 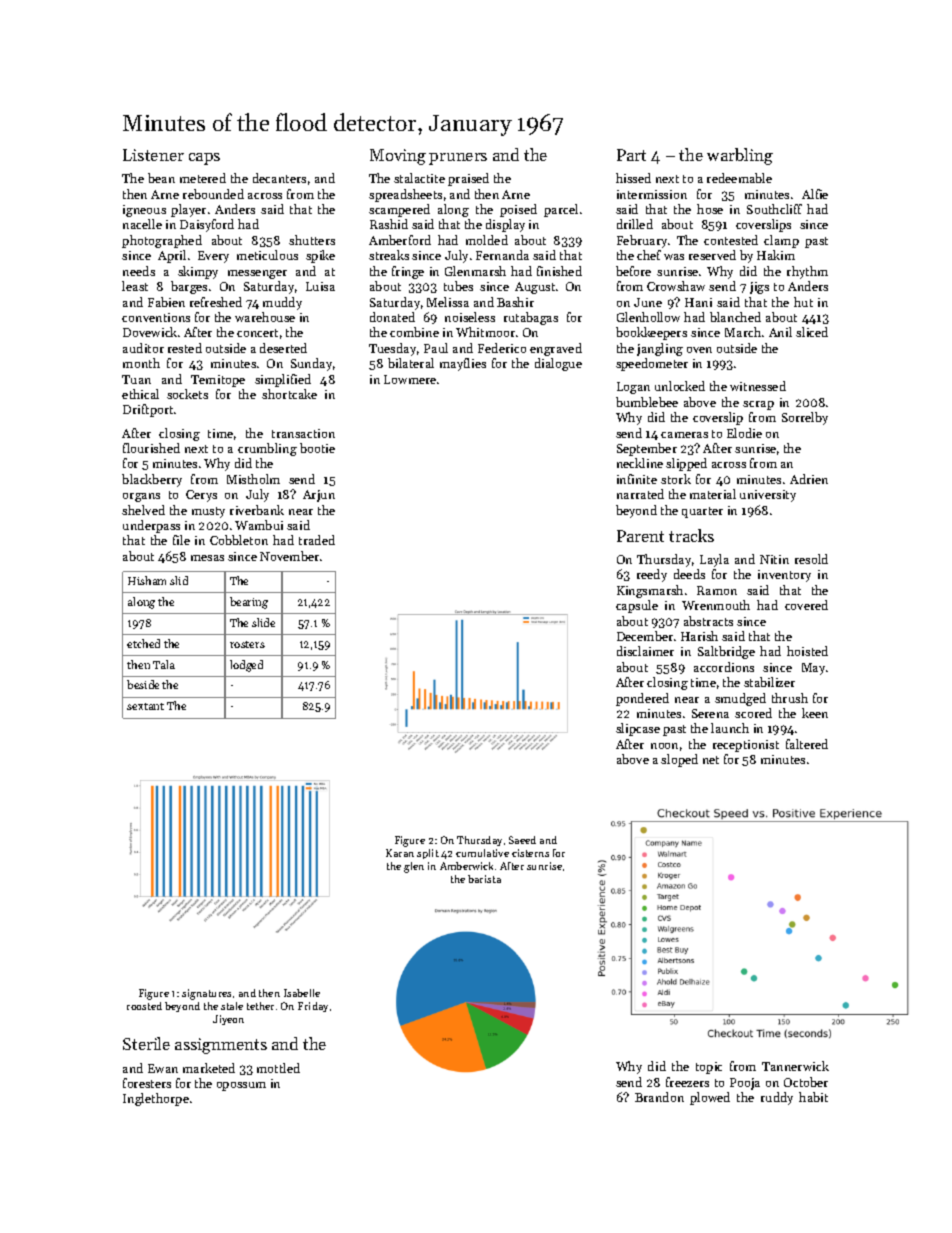 I want to click on Kingsmarsh, so click(x=650, y=591).
